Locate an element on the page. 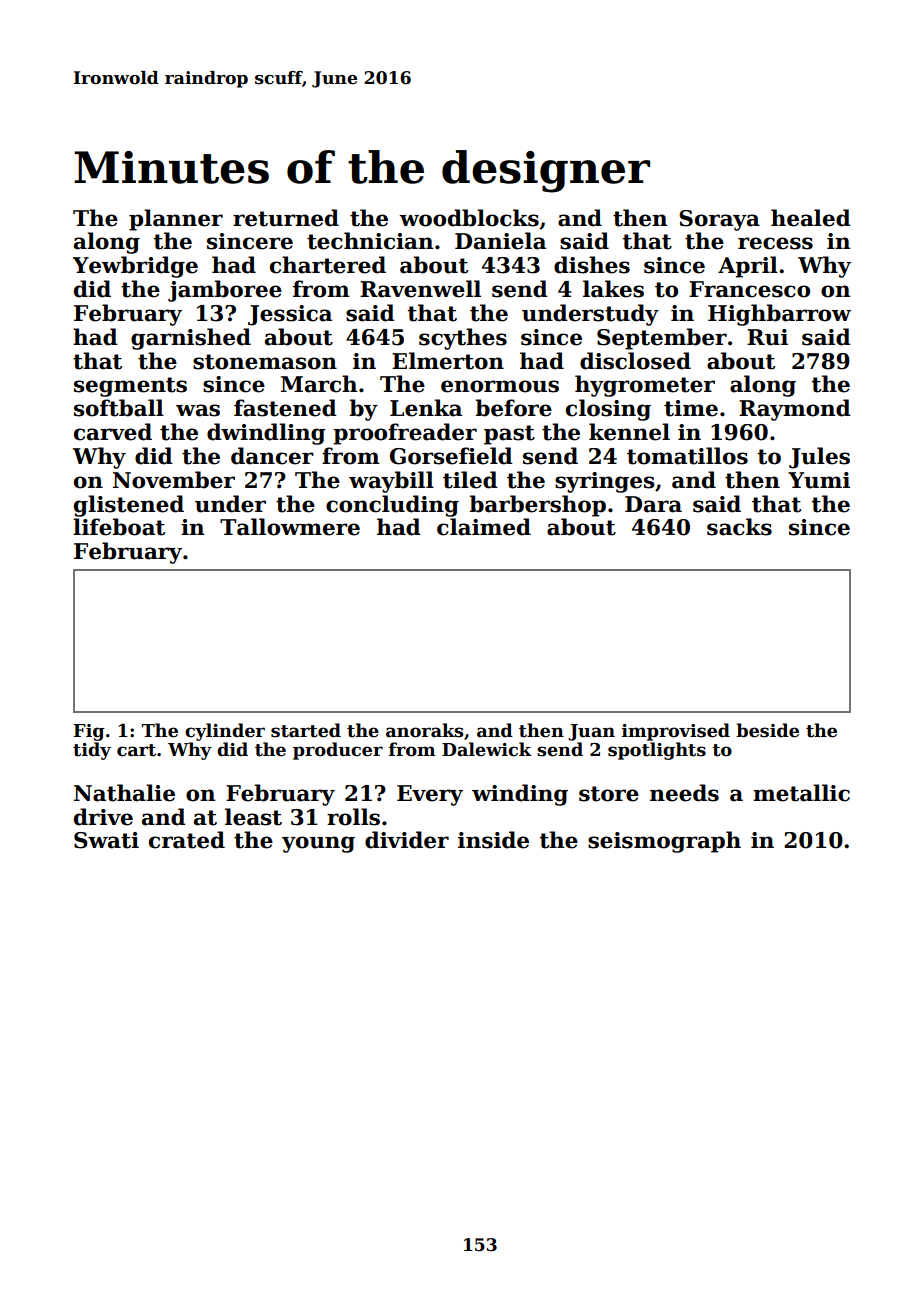  lifeboat is located at coordinates (119, 527).
